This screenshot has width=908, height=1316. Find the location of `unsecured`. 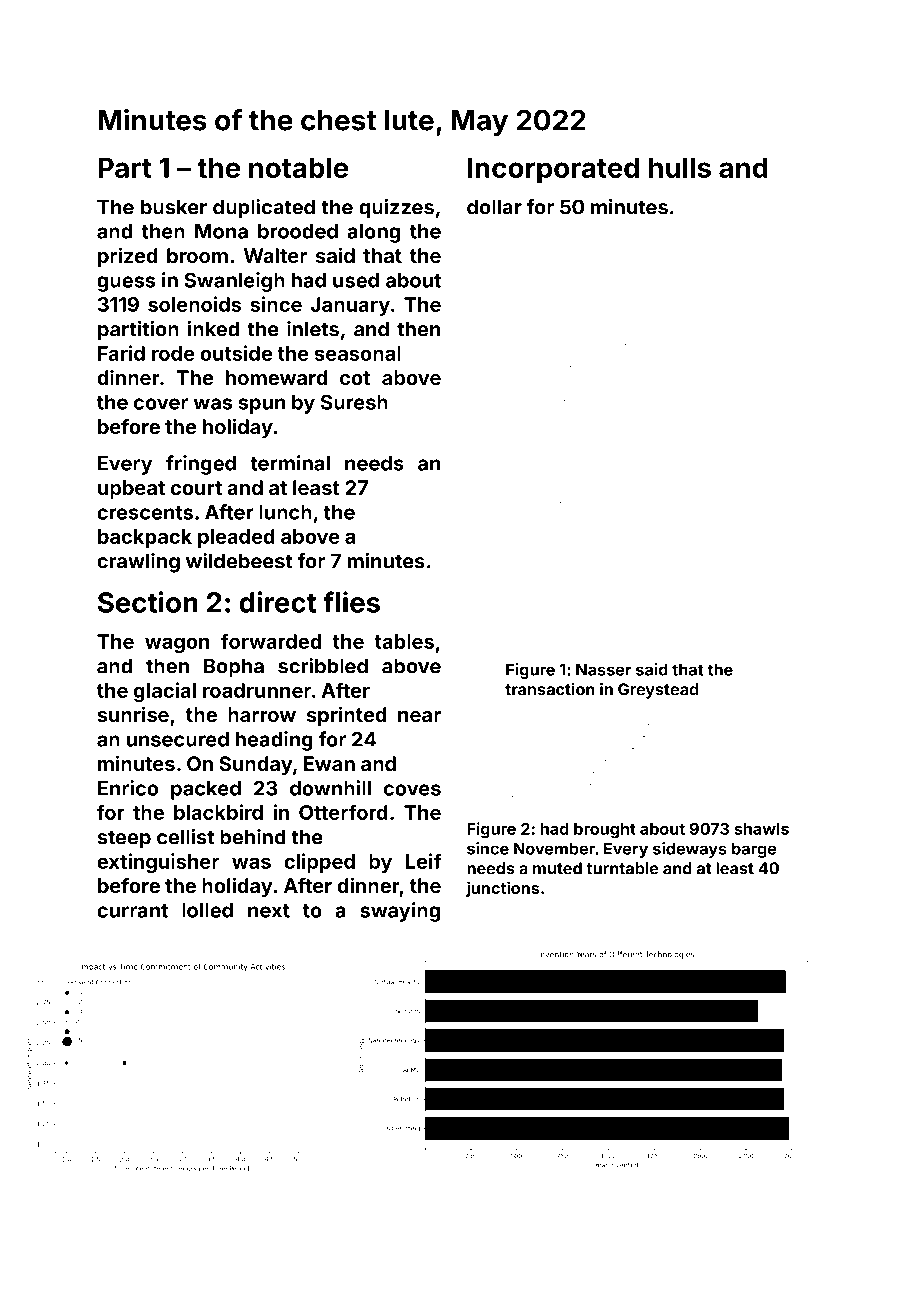

unsecured is located at coordinates (177, 739).
